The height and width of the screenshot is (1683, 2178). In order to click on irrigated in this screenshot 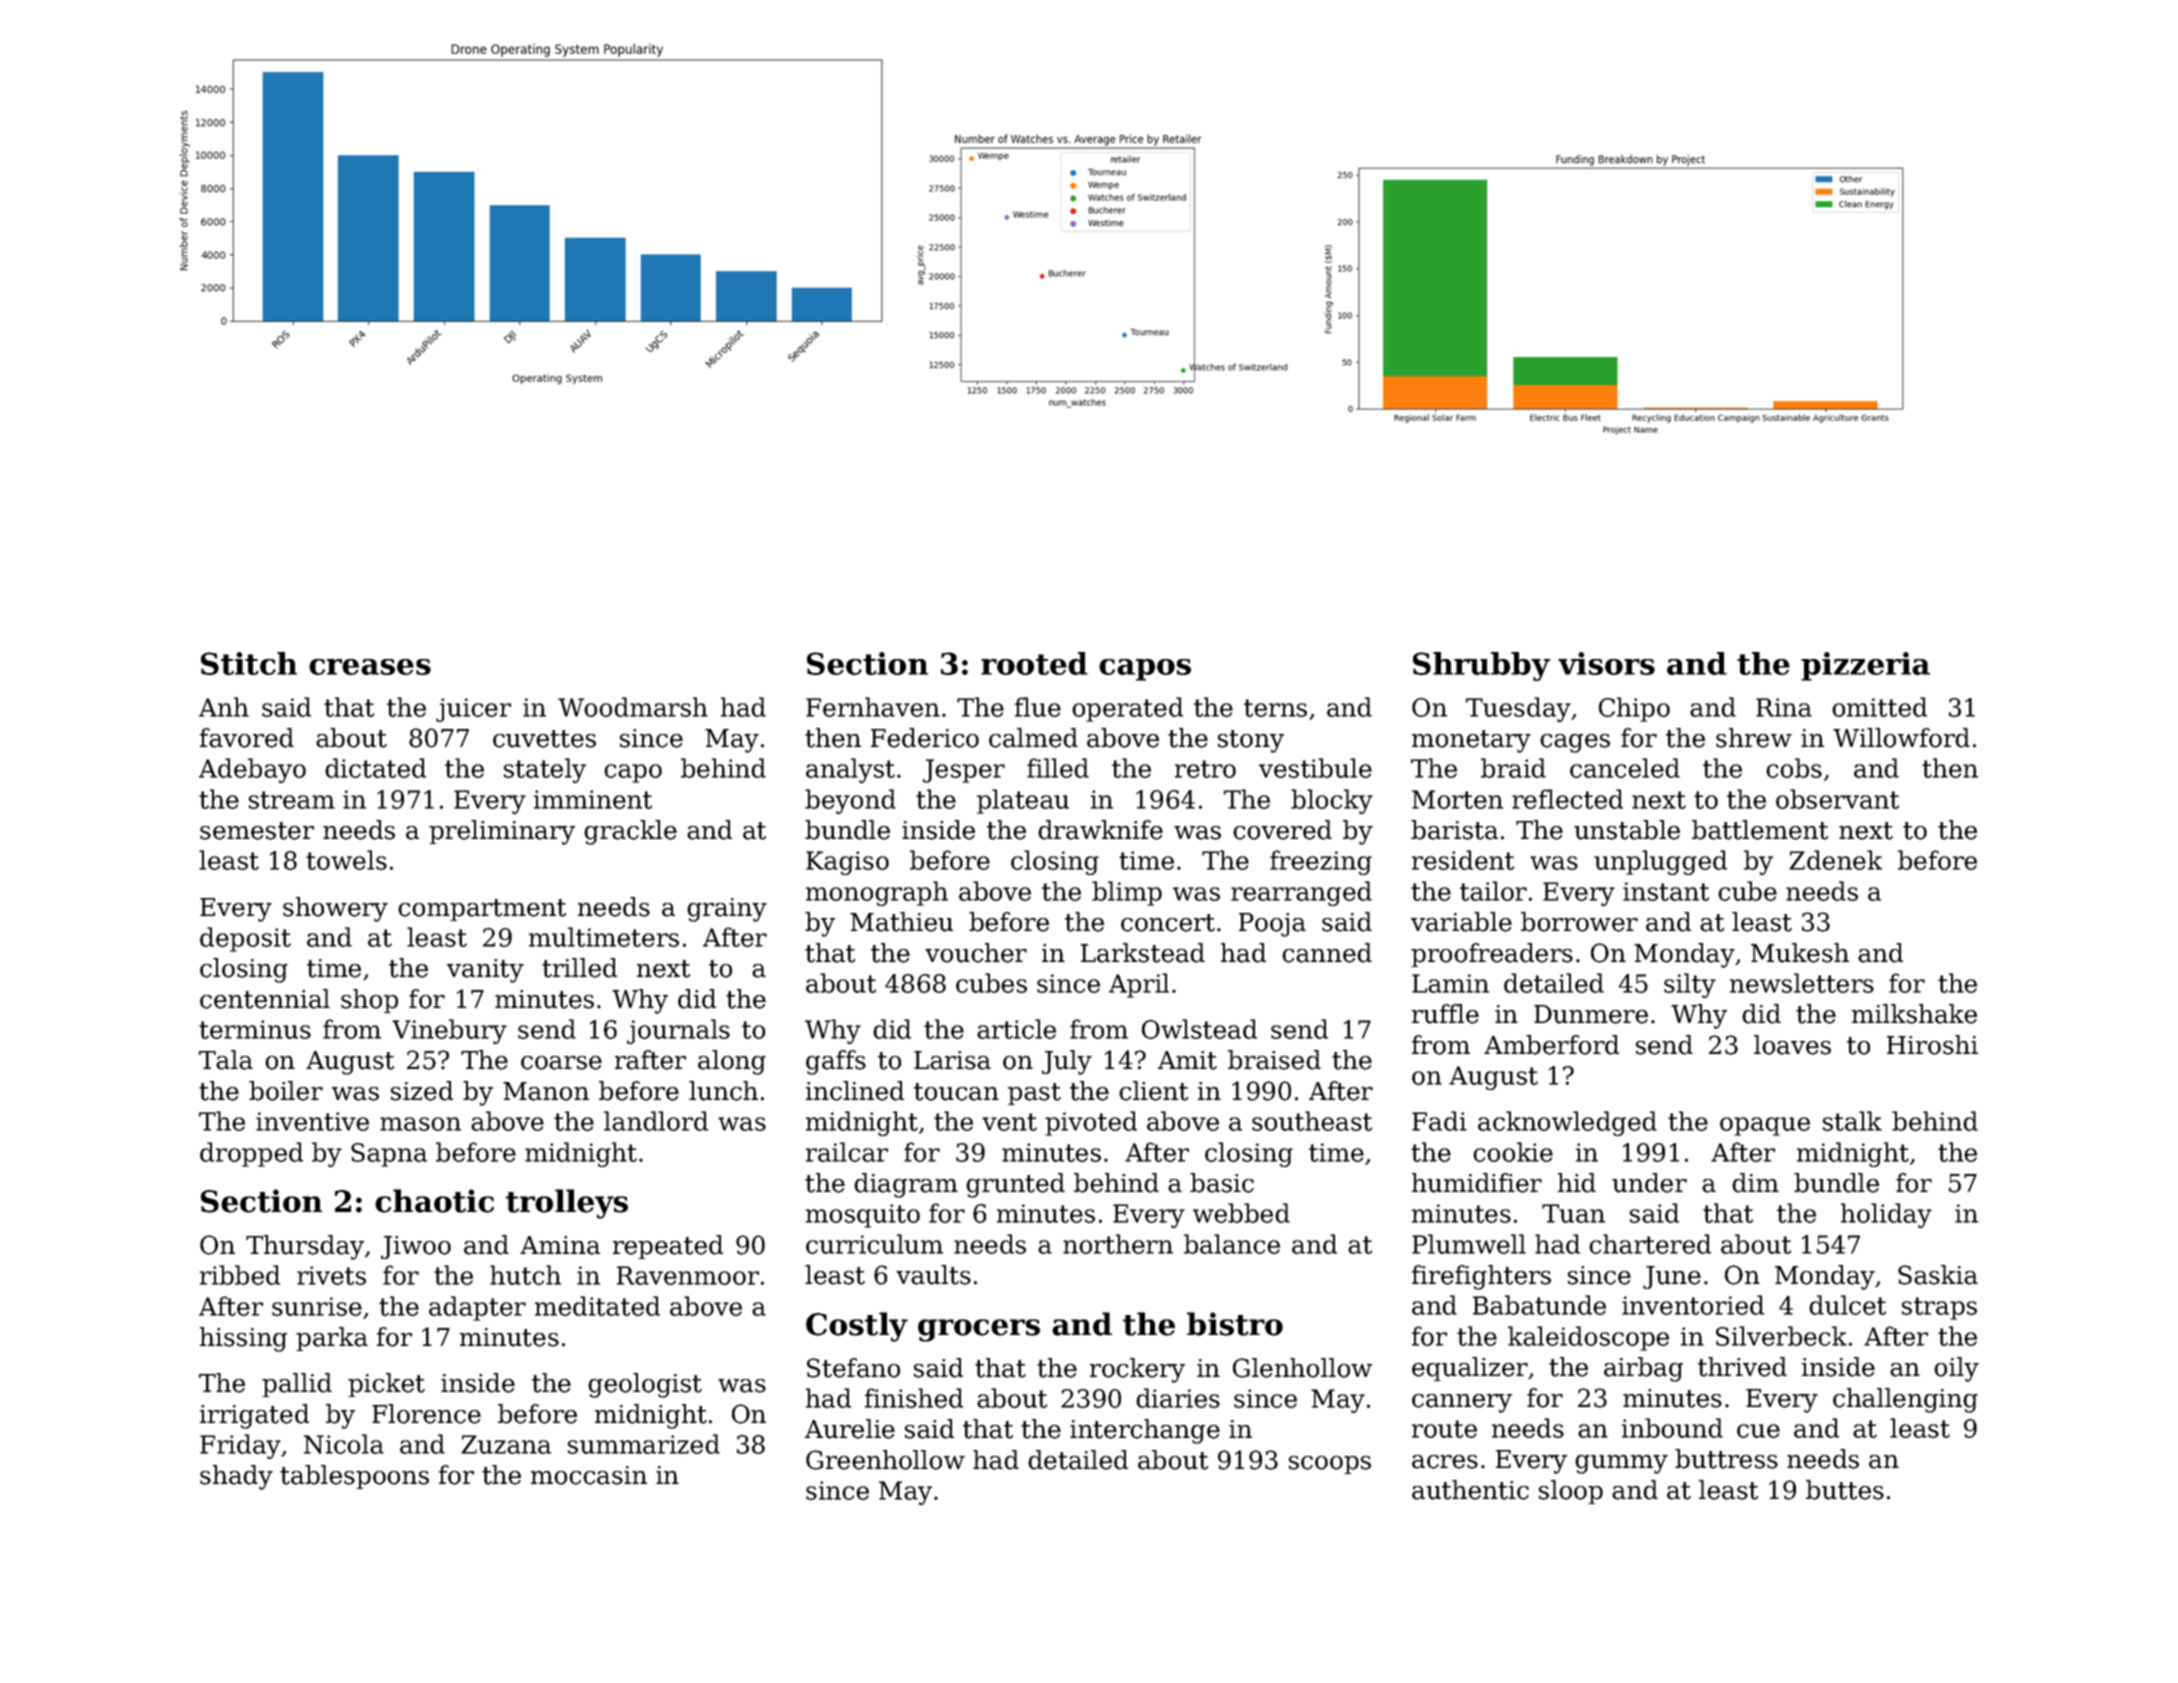, I will do `click(254, 1416)`.
